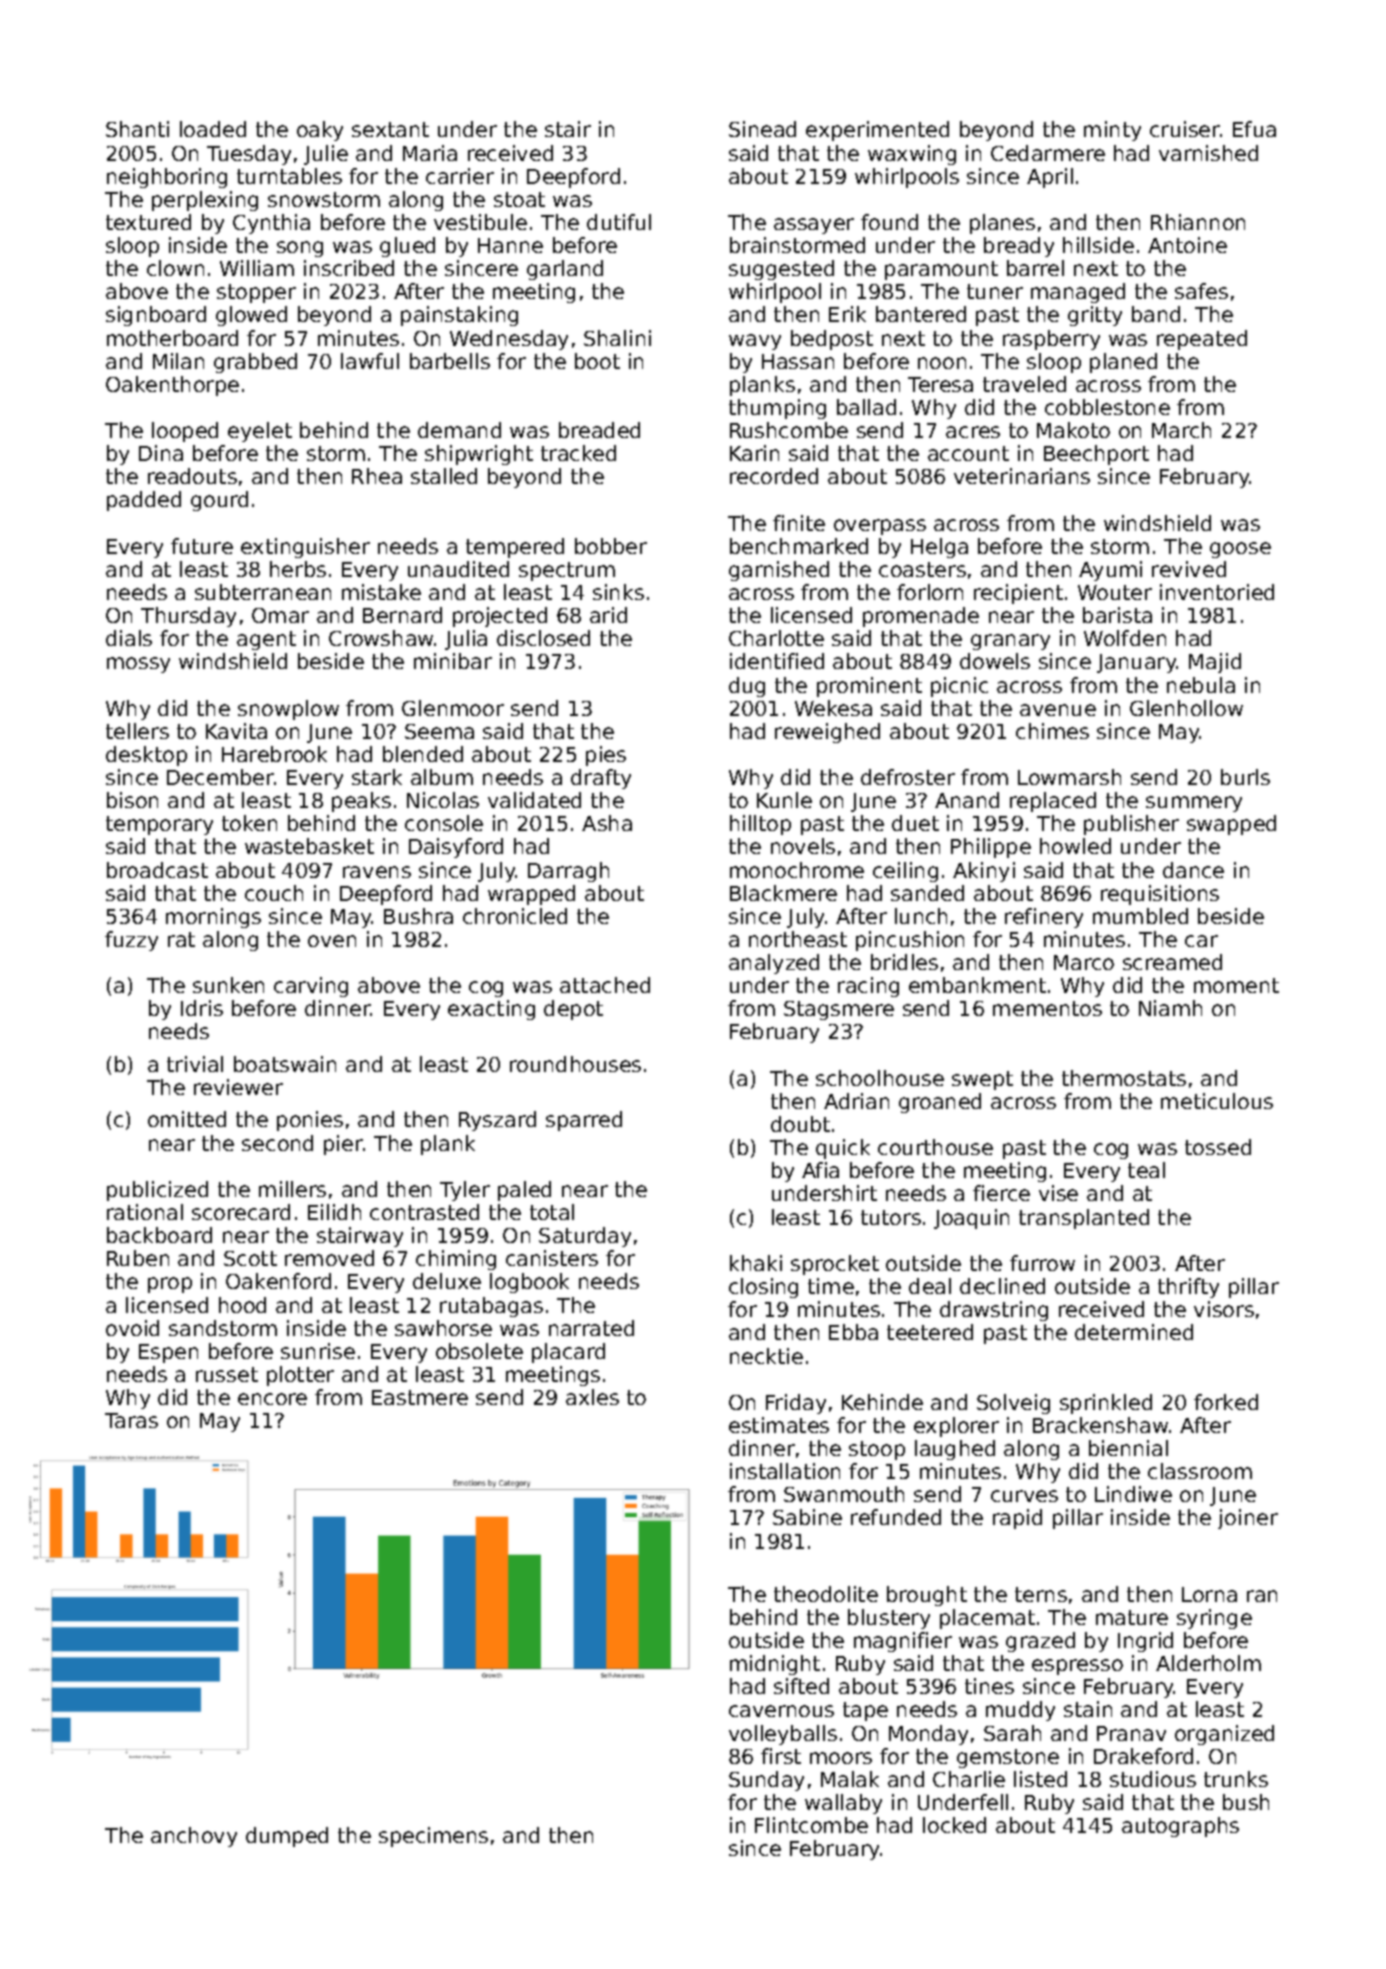 The width and height of the document is (1386, 1969). What do you see at coordinates (310, 1121) in the document?
I see `ponies` at bounding box center [310, 1121].
